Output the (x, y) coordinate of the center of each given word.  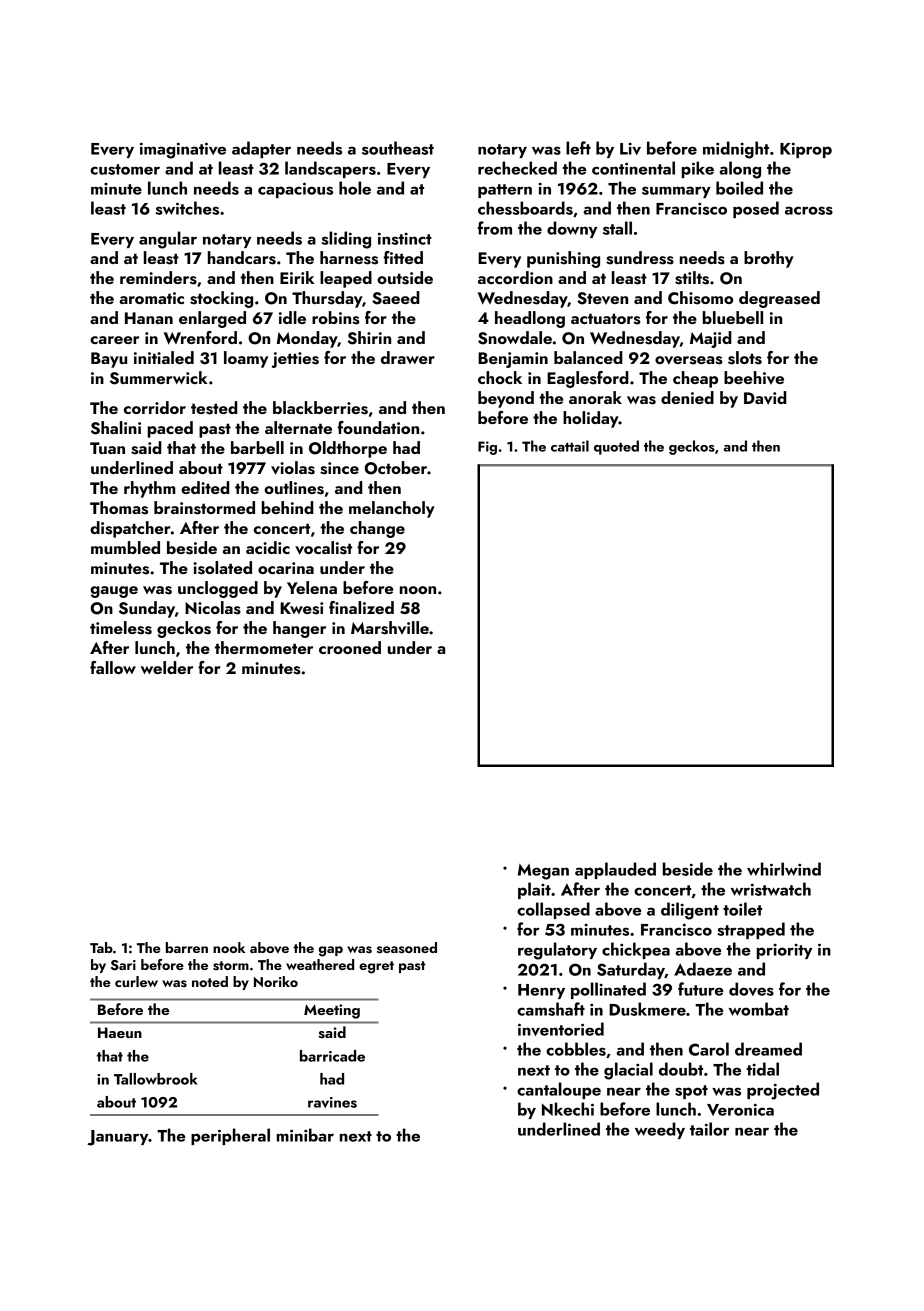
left (578, 148)
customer (125, 169)
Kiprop (806, 150)
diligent (690, 911)
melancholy (392, 509)
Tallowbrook (156, 1079)
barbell (257, 447)
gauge (114, 592)
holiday (591, 419)
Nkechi (568, 1109)
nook (229, 947)
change (377, 529)
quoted (616, 447)
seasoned (407, 947)
